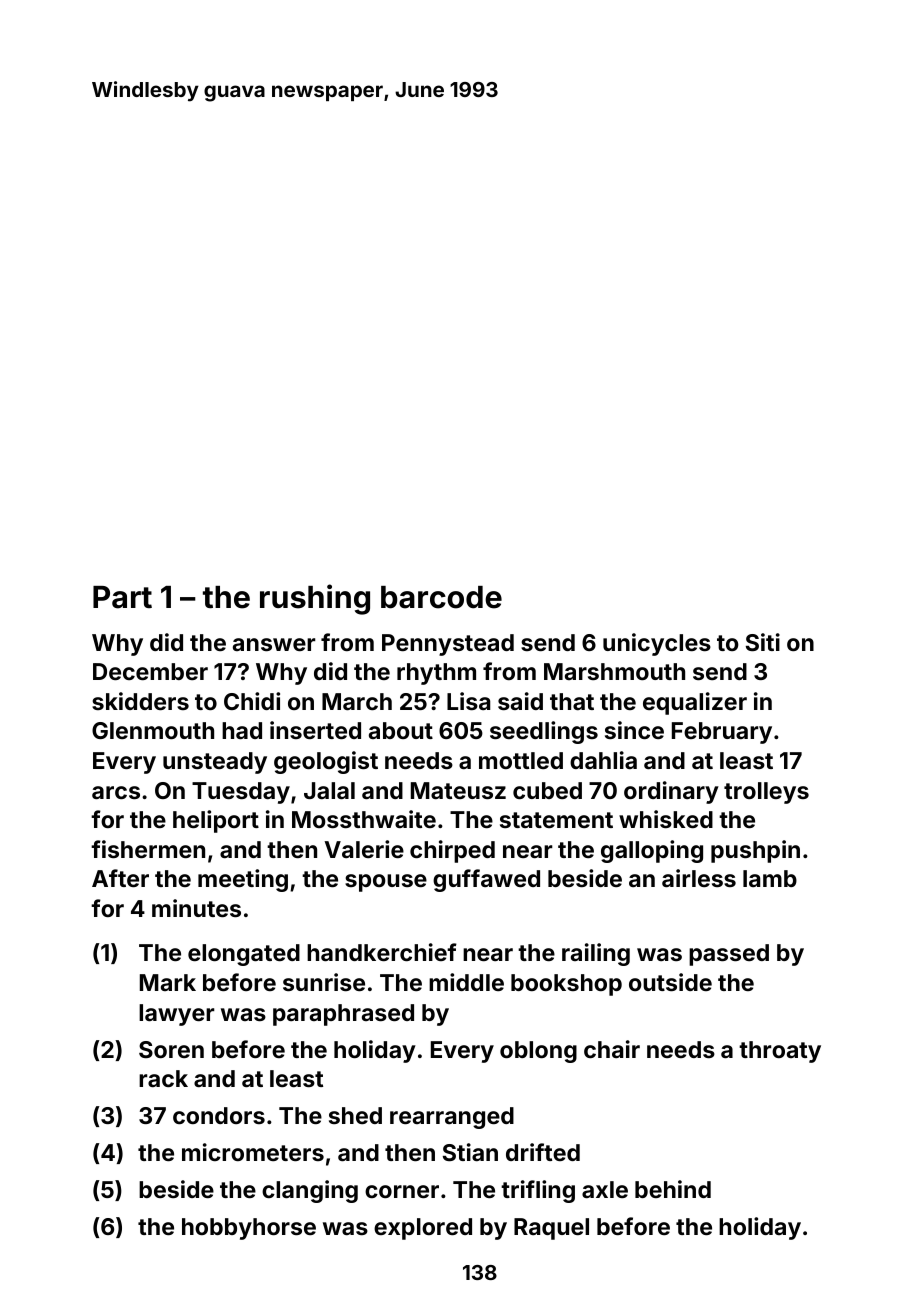 The width and height of the screenshot is (924, 1311). I want to click on railing, so click(596, 954).
